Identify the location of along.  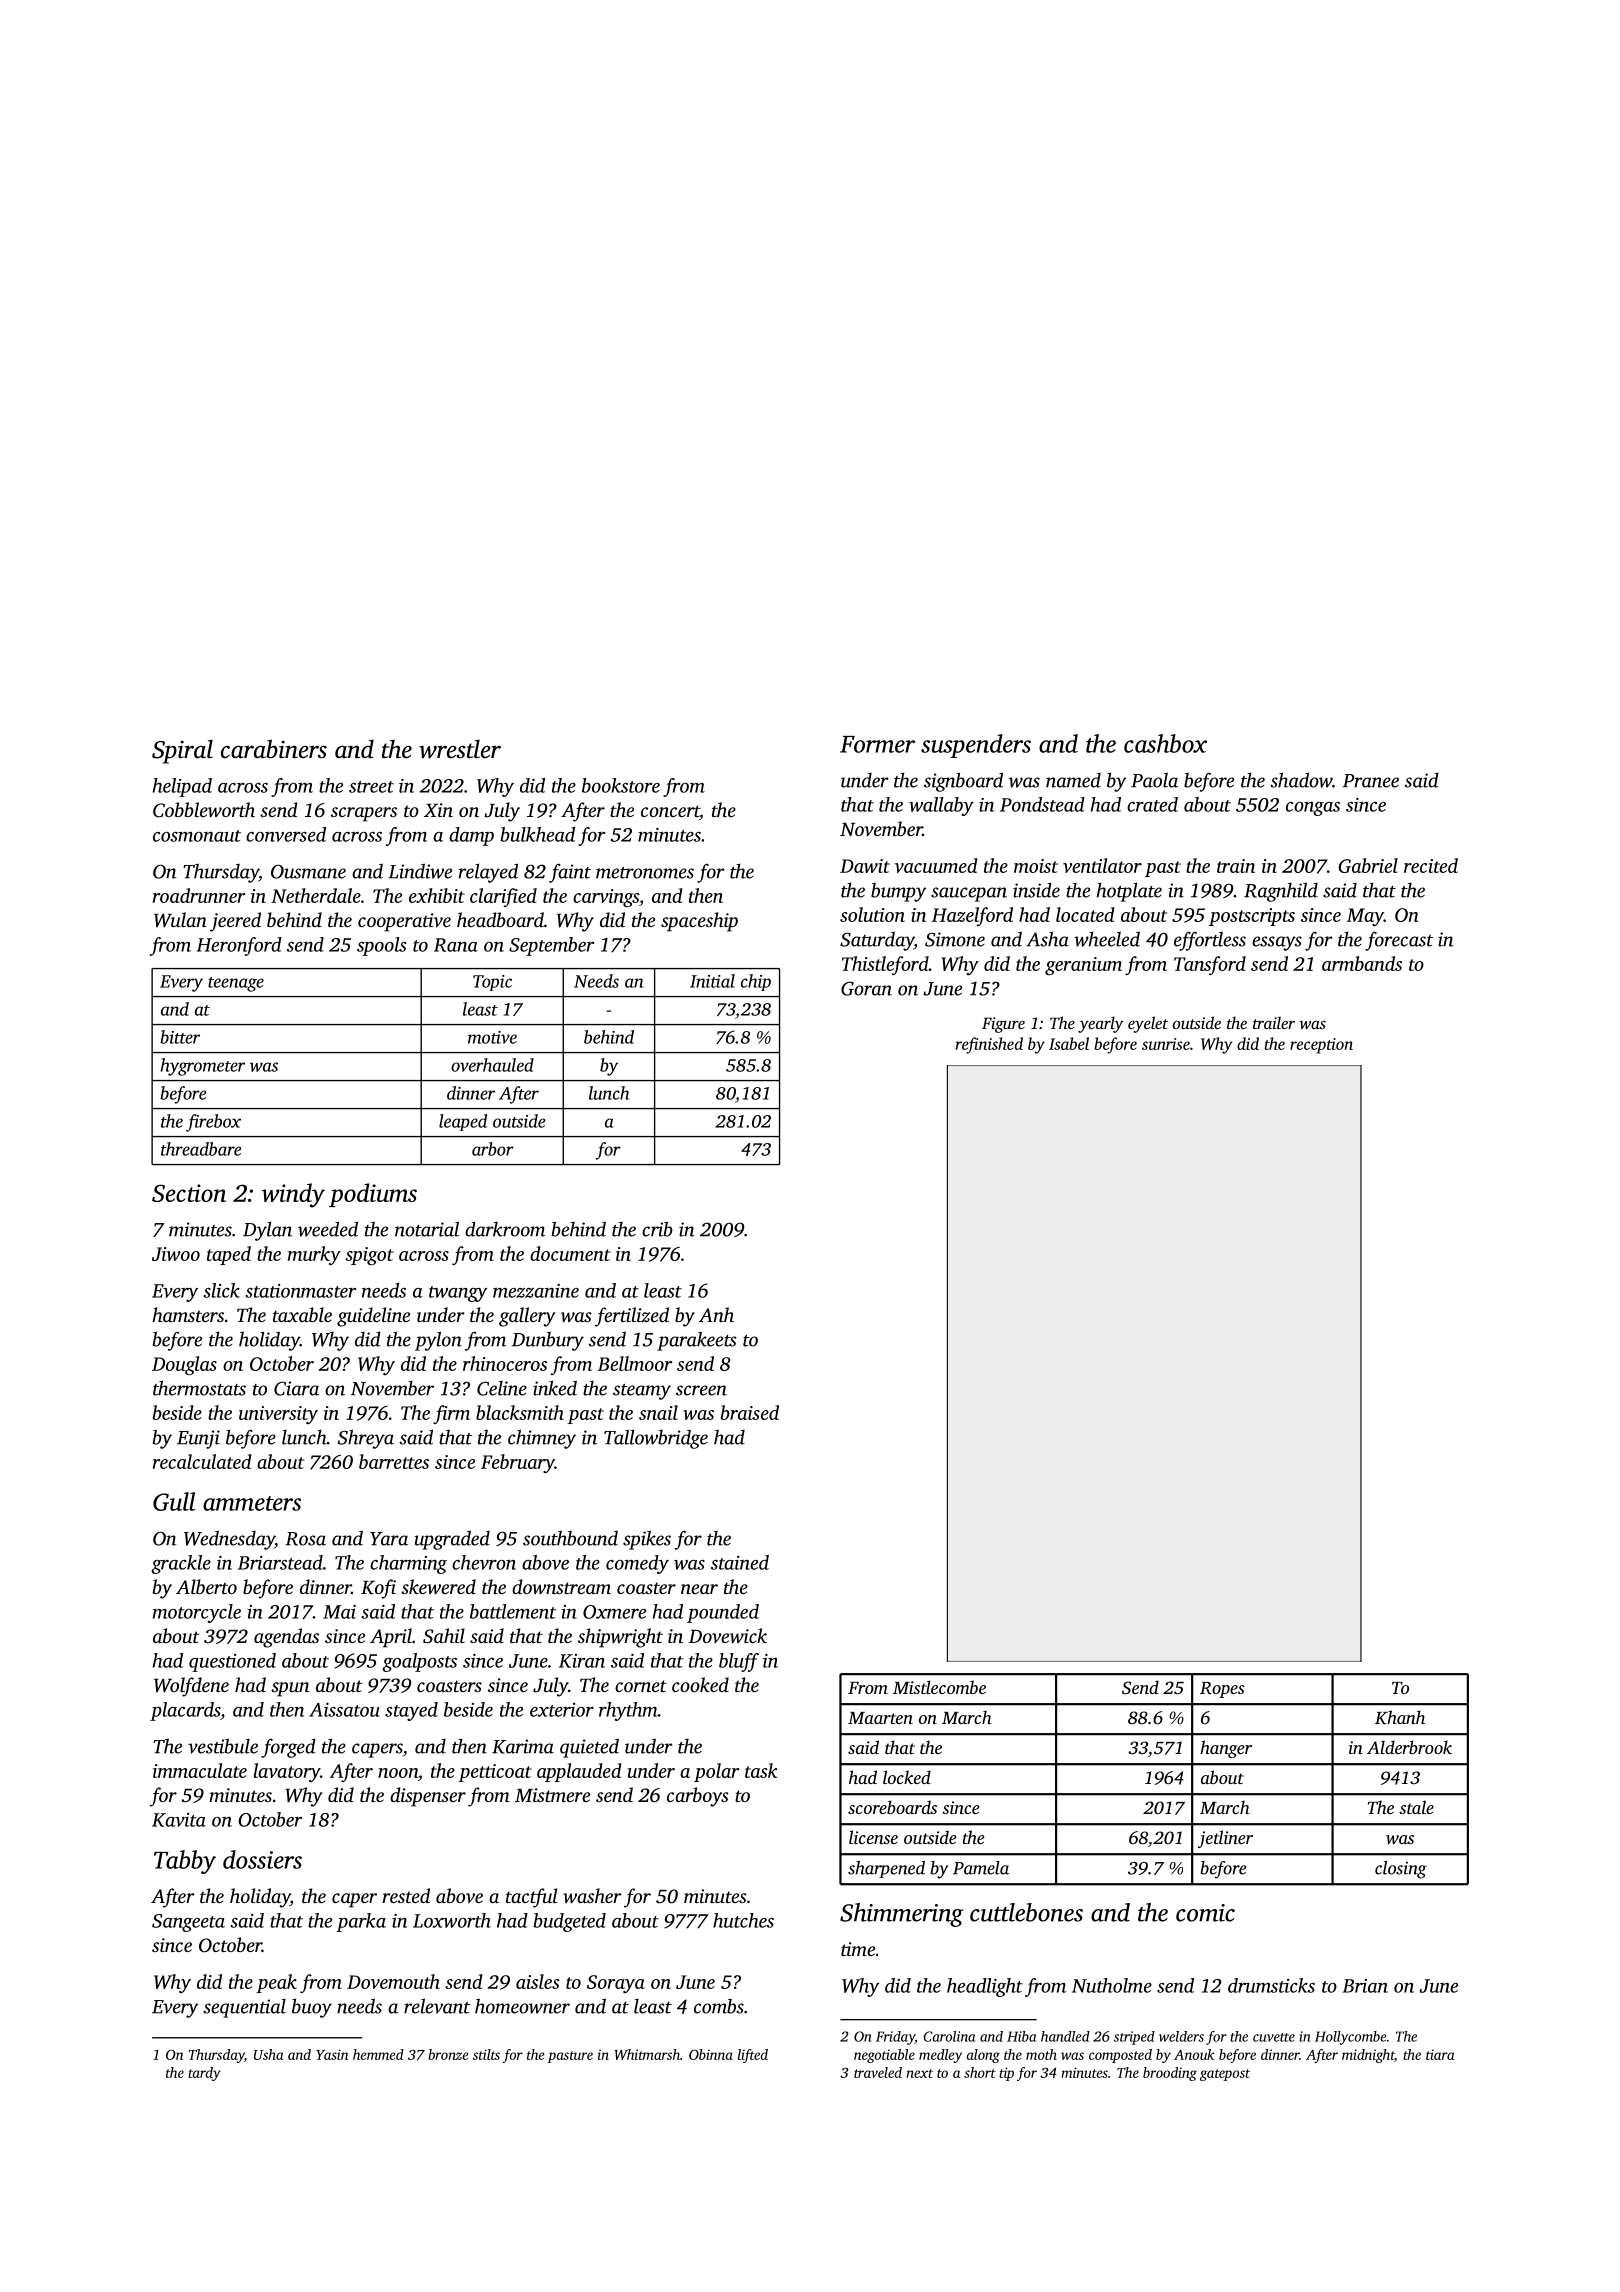
(983, 2056).
